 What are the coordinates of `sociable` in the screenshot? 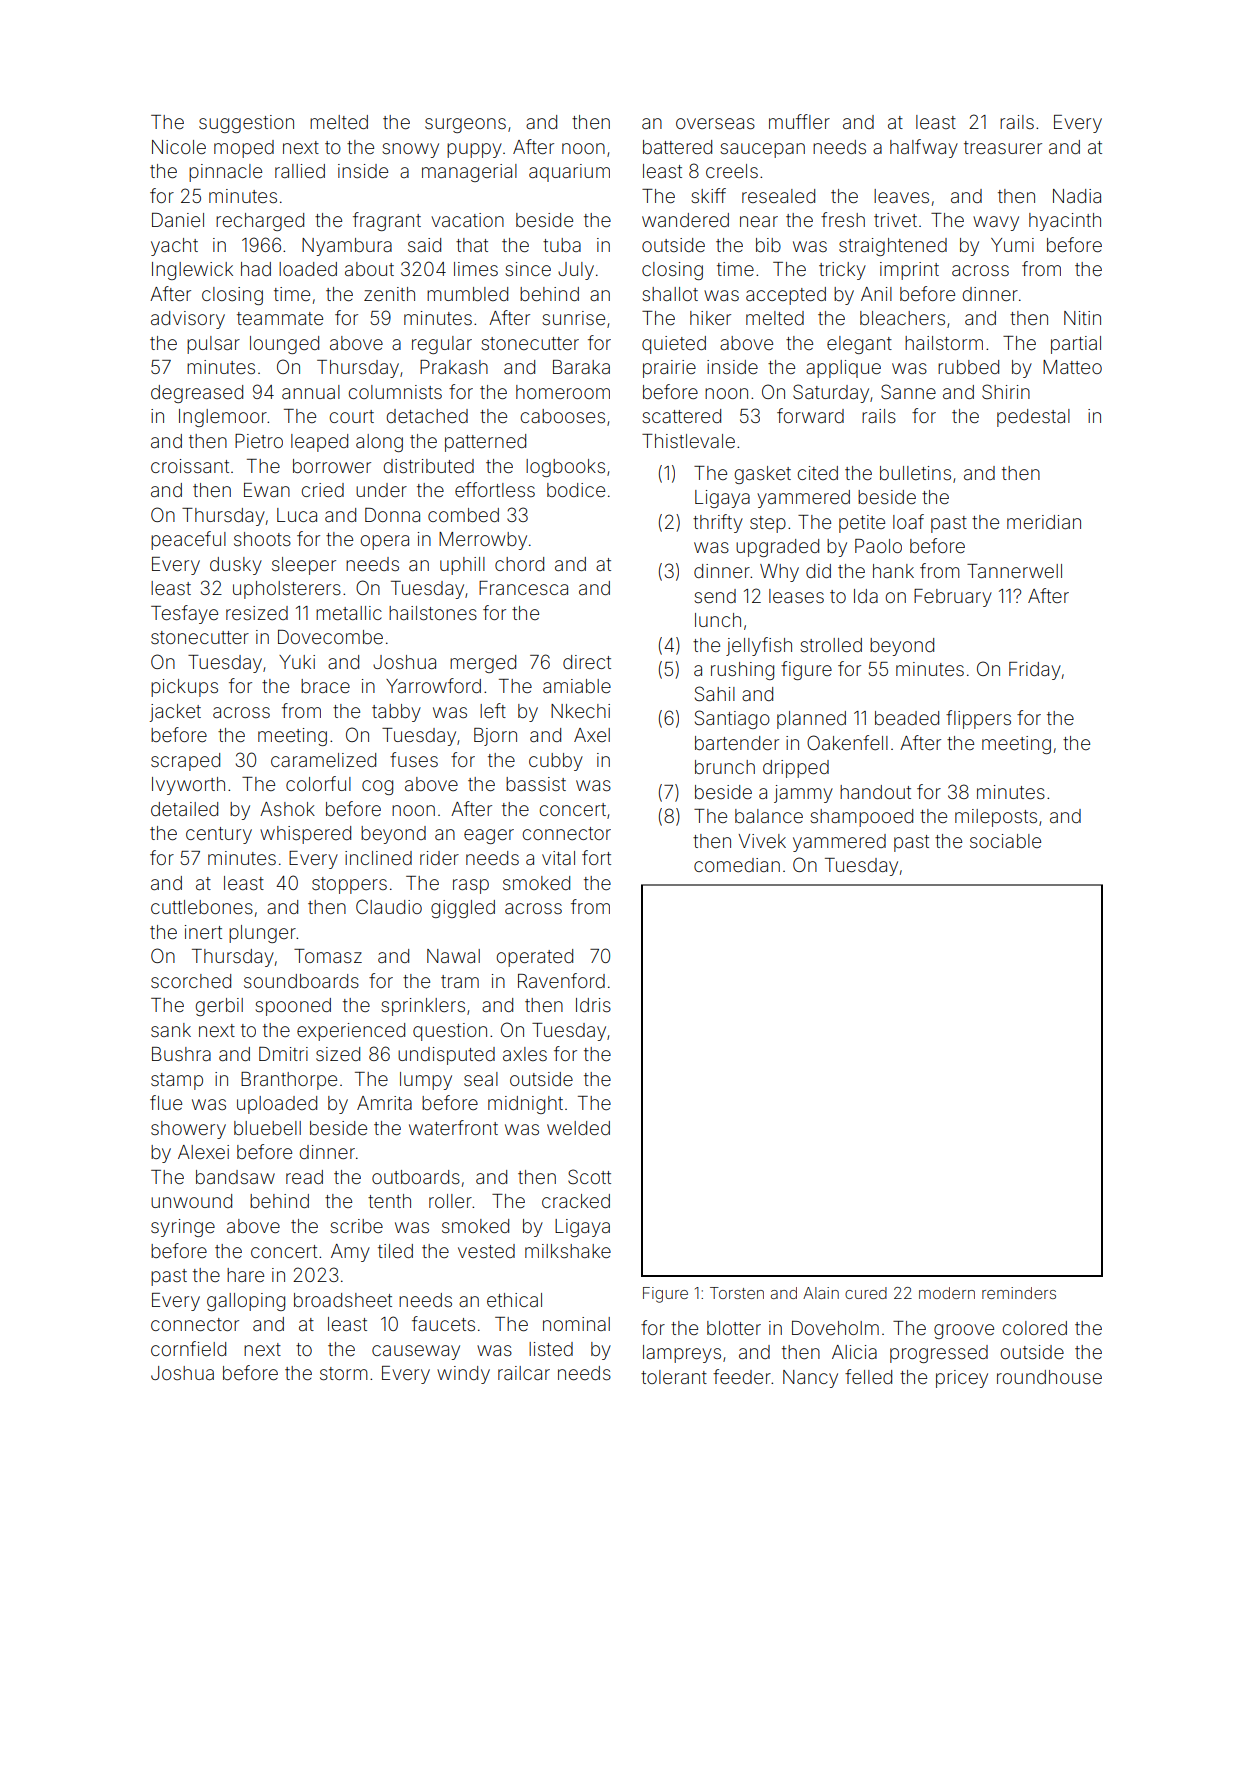 It's located at (1005, 841).
